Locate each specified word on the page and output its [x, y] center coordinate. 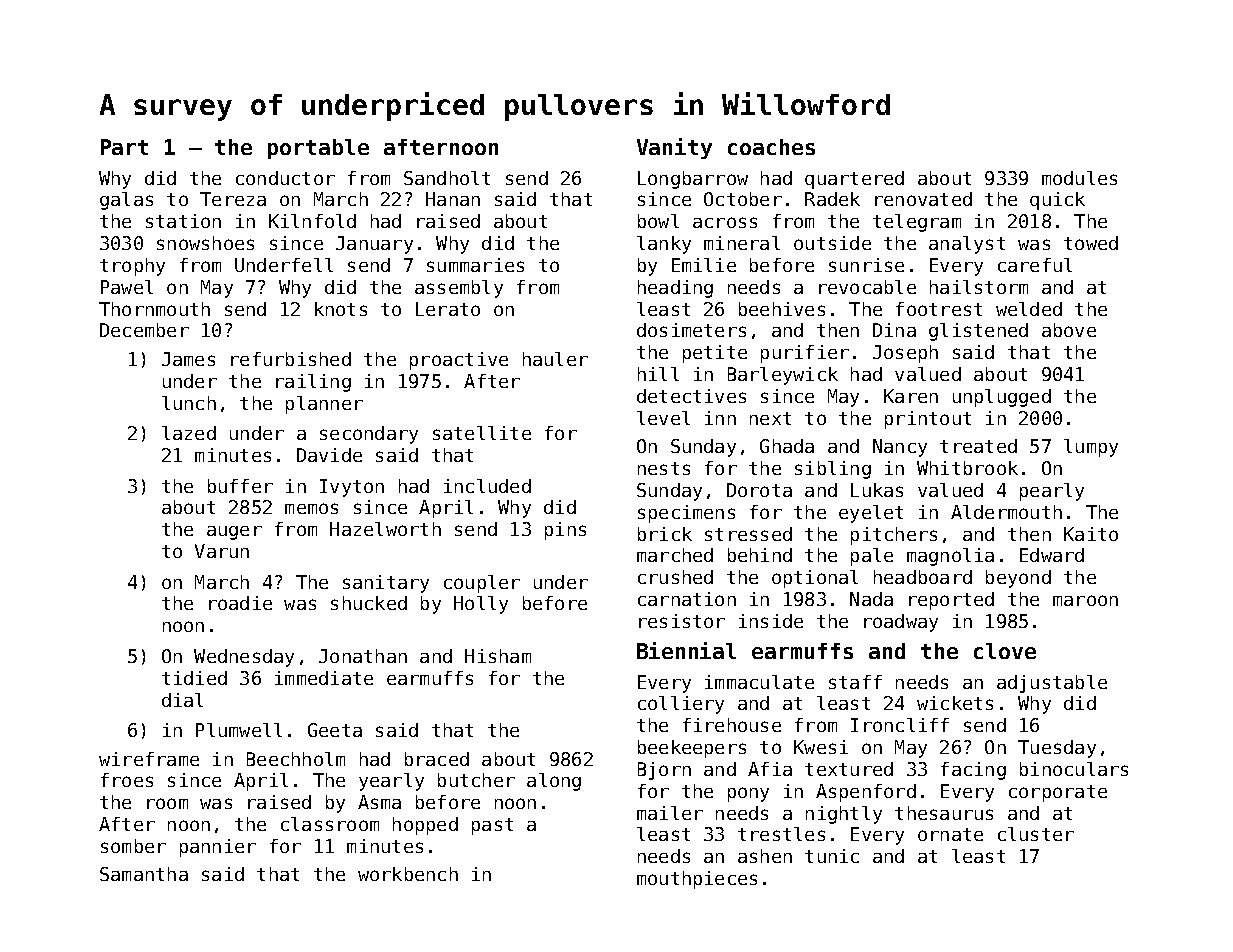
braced [437, 759]
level [663, 418]
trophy [132, 267]
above [1069, 330]
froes [127, 780]
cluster [1036, 834]
